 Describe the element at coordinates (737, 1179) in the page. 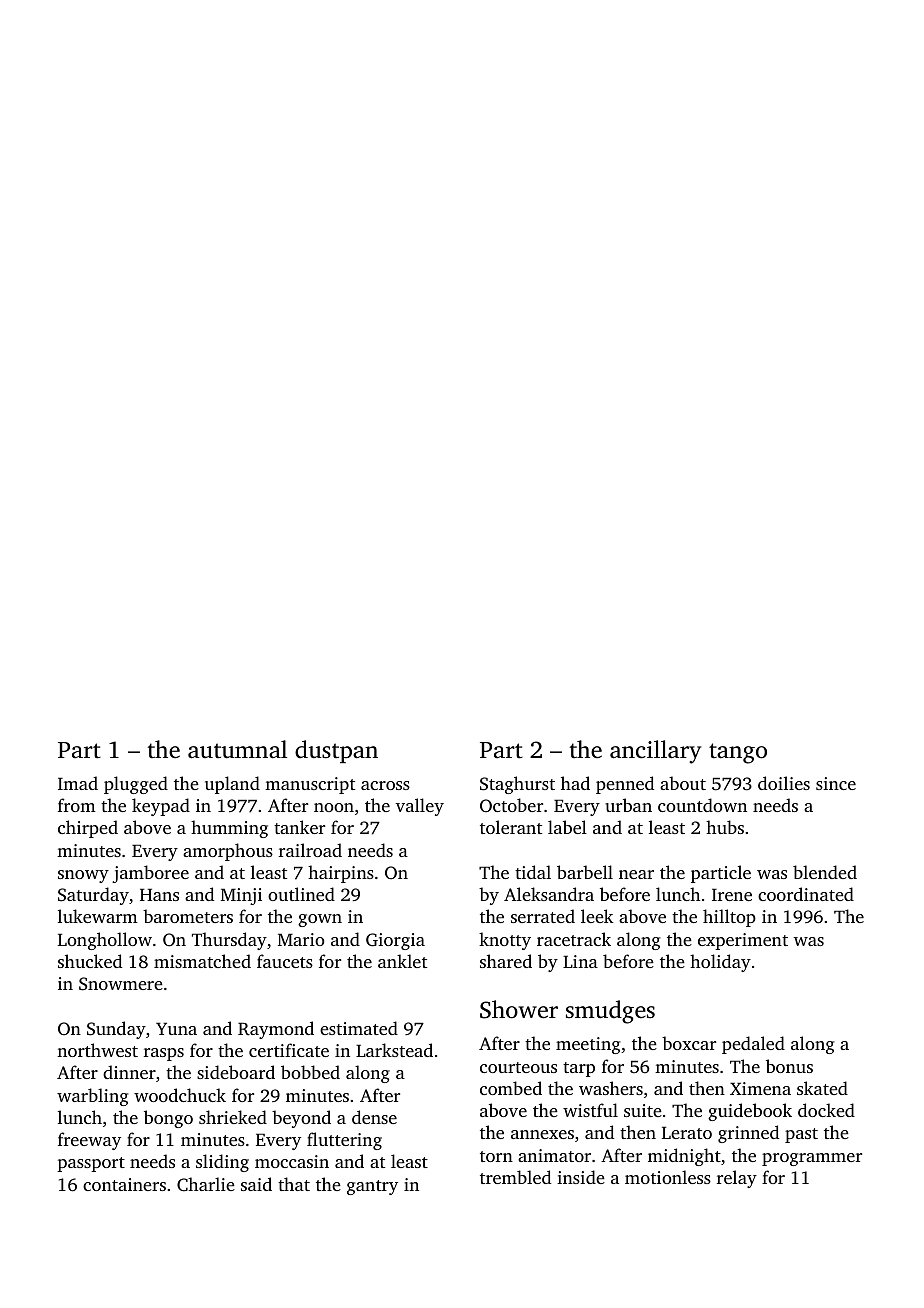

I see `relay` at that location.
